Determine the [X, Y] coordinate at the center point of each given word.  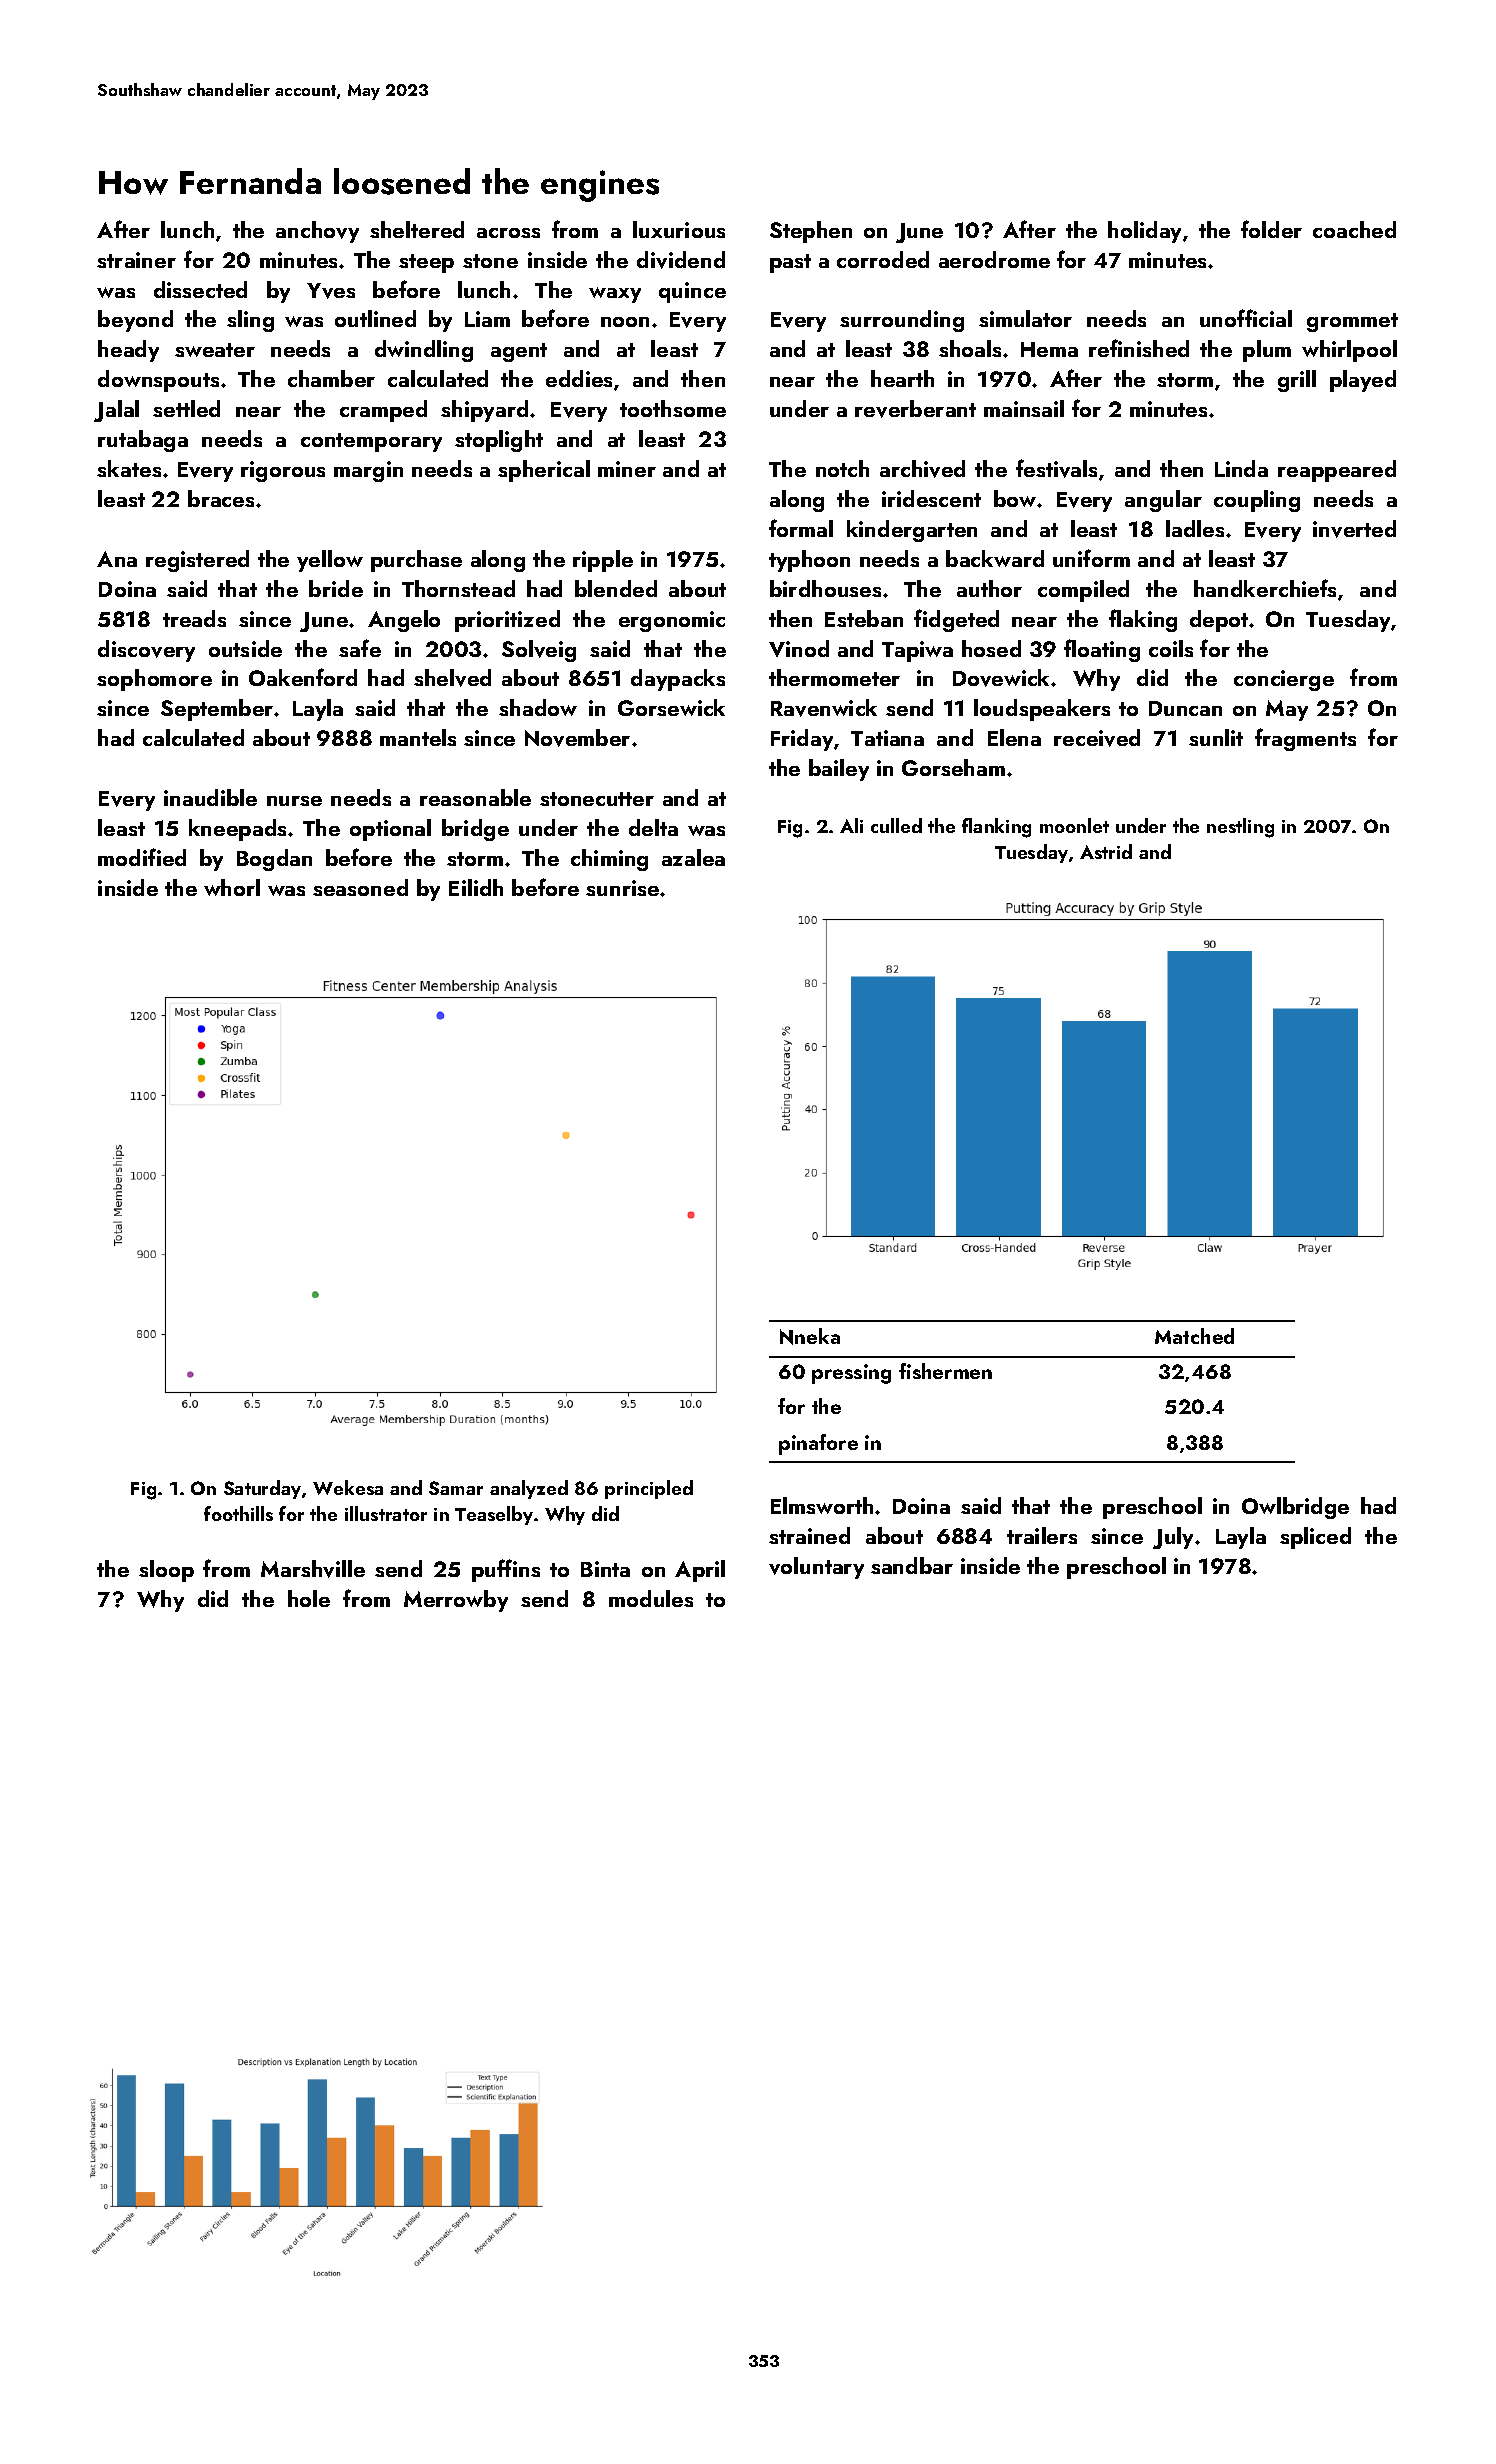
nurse [294, 801]
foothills [238, 1513]
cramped [383, 411]
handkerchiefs [1265, 588]
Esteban [864, 618]
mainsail [1024, 408]
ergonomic [672, 621]
